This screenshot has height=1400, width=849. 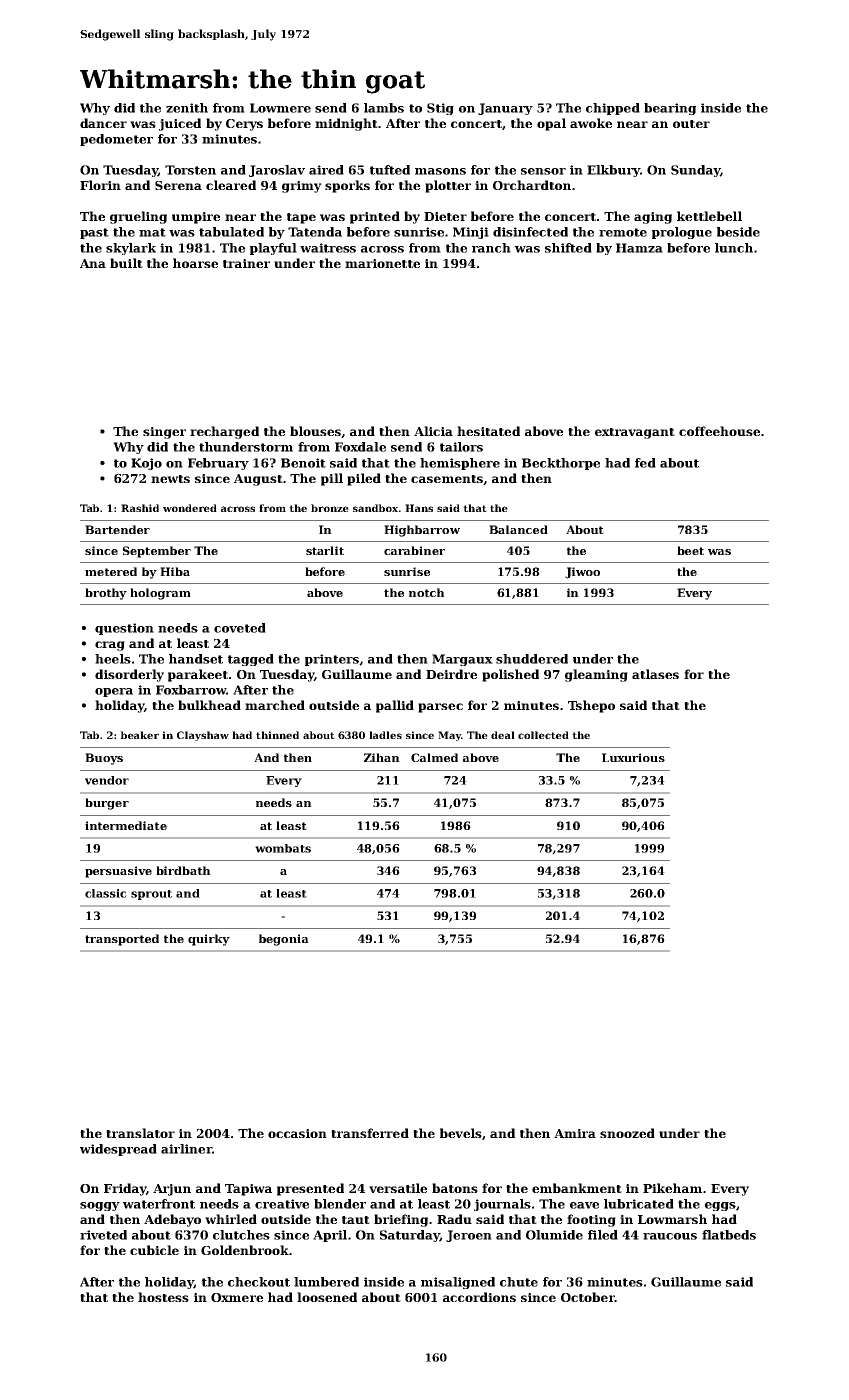 I want to click on chipped, so click(x=613, y=109).
